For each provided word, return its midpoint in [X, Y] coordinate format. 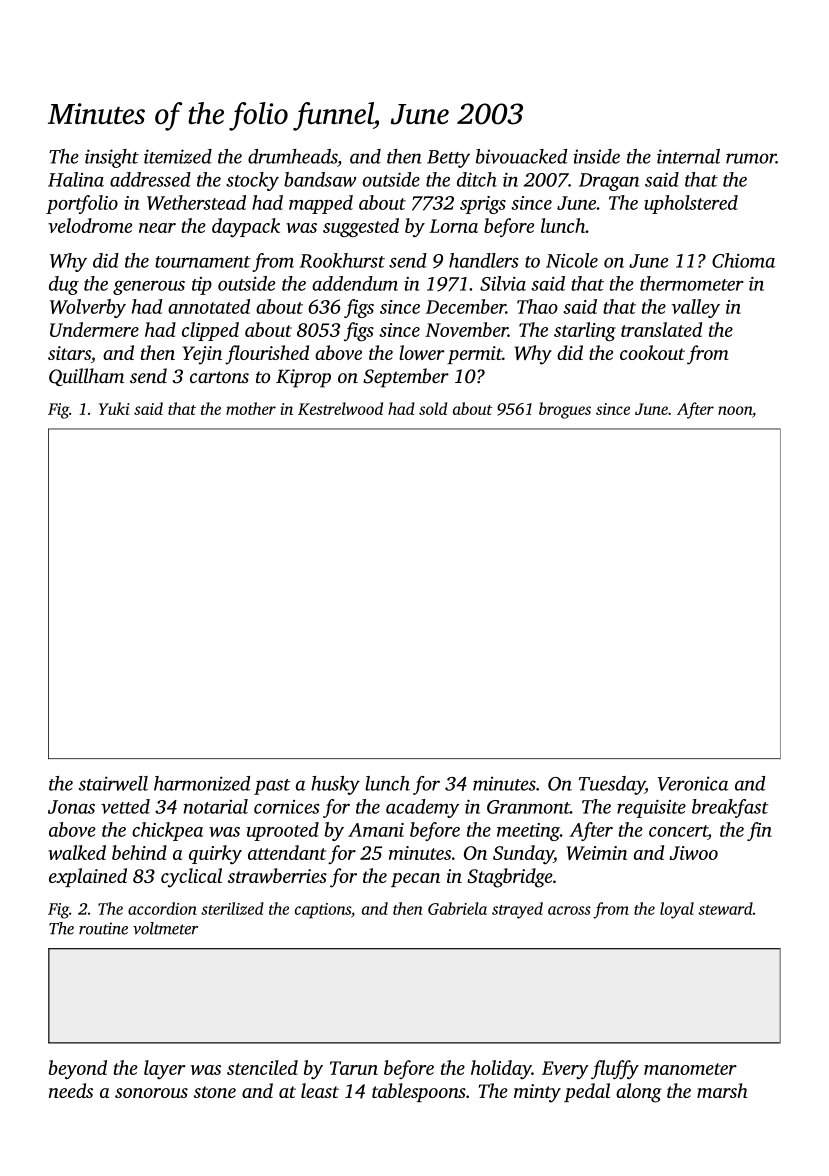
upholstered [691, 204]
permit [474, 355]
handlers [483, 260]
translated [661, 329]
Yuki [114, 408]
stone [215, 1092]
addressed [150, 179]
